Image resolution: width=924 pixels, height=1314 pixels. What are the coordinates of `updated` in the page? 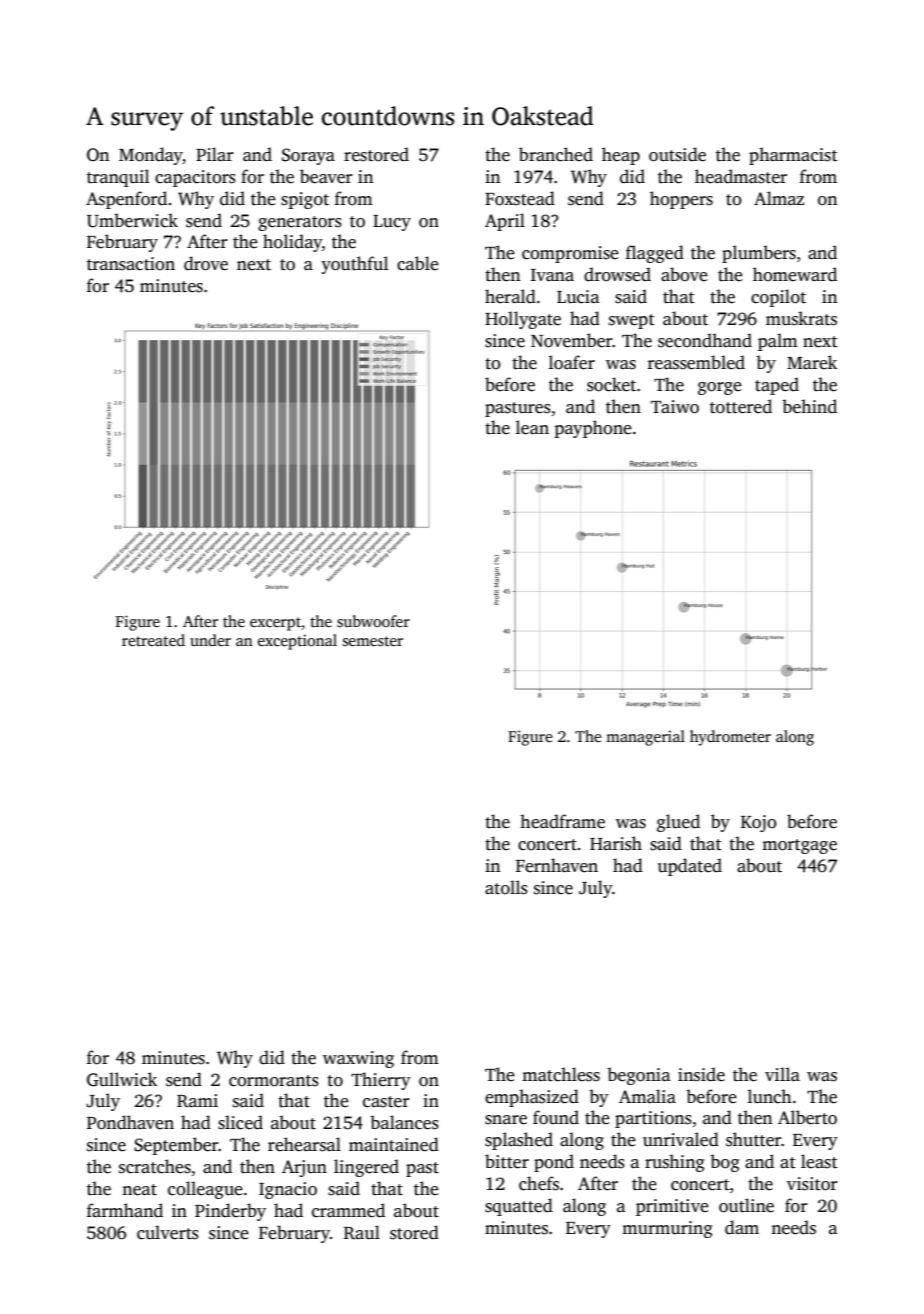 It's located at (690, 867).
